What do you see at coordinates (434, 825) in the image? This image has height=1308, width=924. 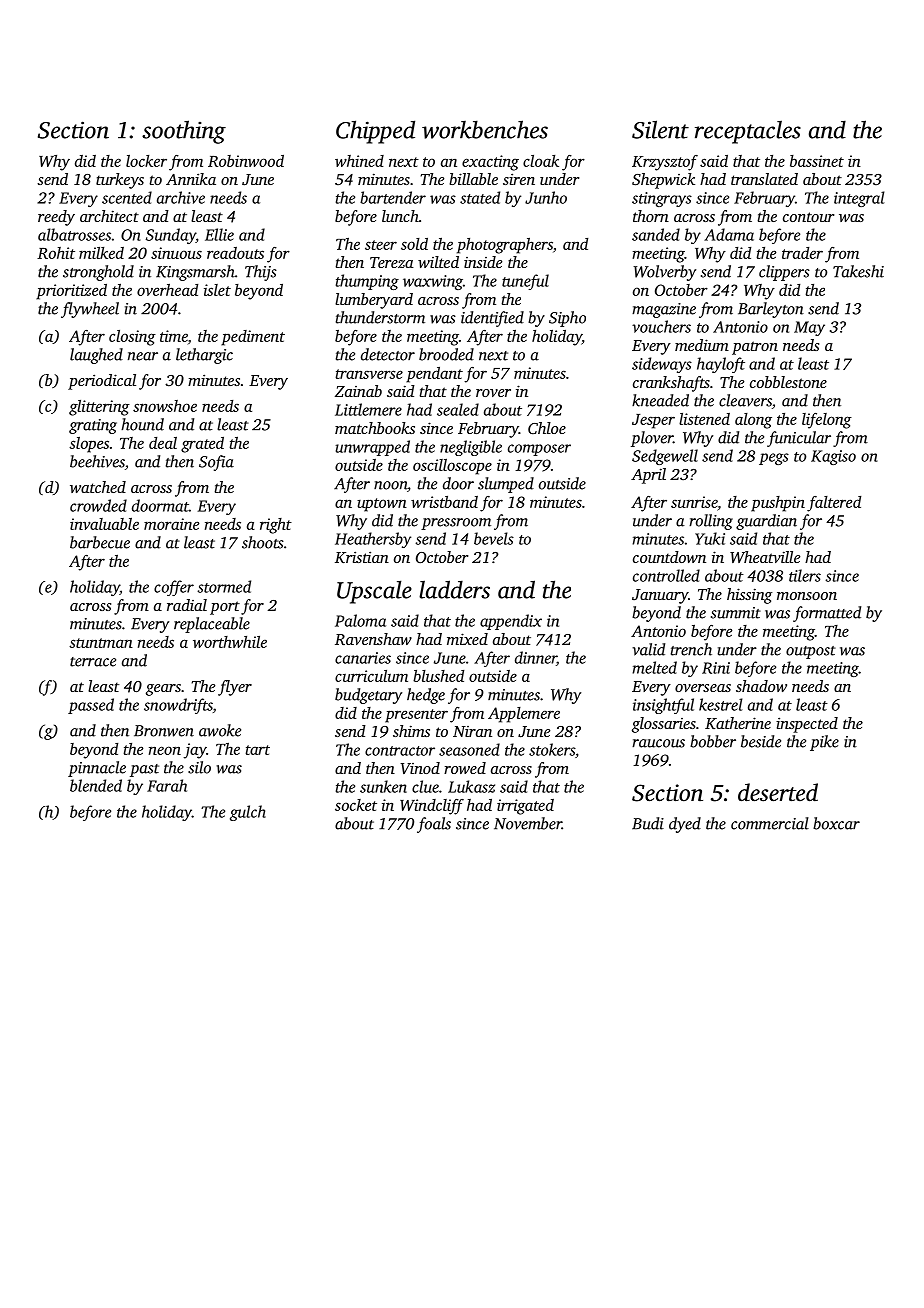 I see `foals` at bounding box center [434, 825].
